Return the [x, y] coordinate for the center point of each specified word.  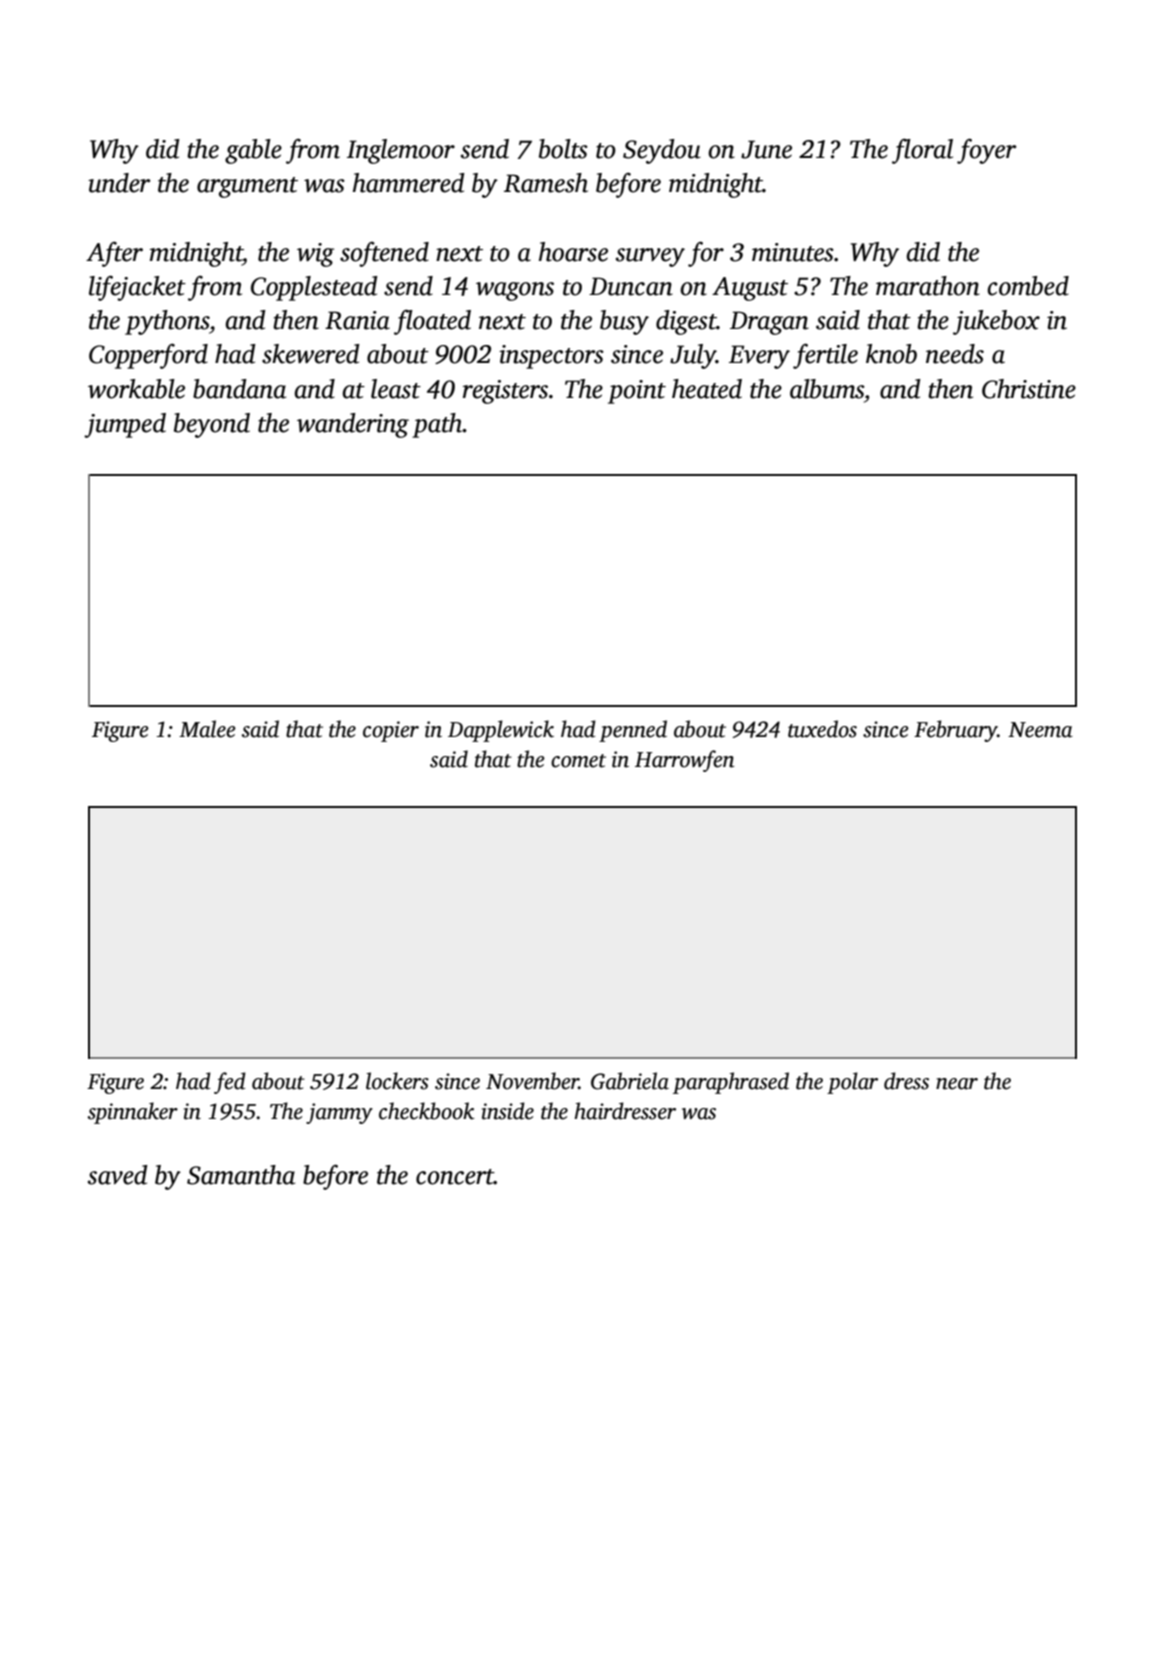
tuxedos [822, 729]
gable [253, 151]
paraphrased [731, 1083]
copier [391, 731]
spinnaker [133, 1113]
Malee [207, 729]
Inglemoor [401, 151]
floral [922, 151]
